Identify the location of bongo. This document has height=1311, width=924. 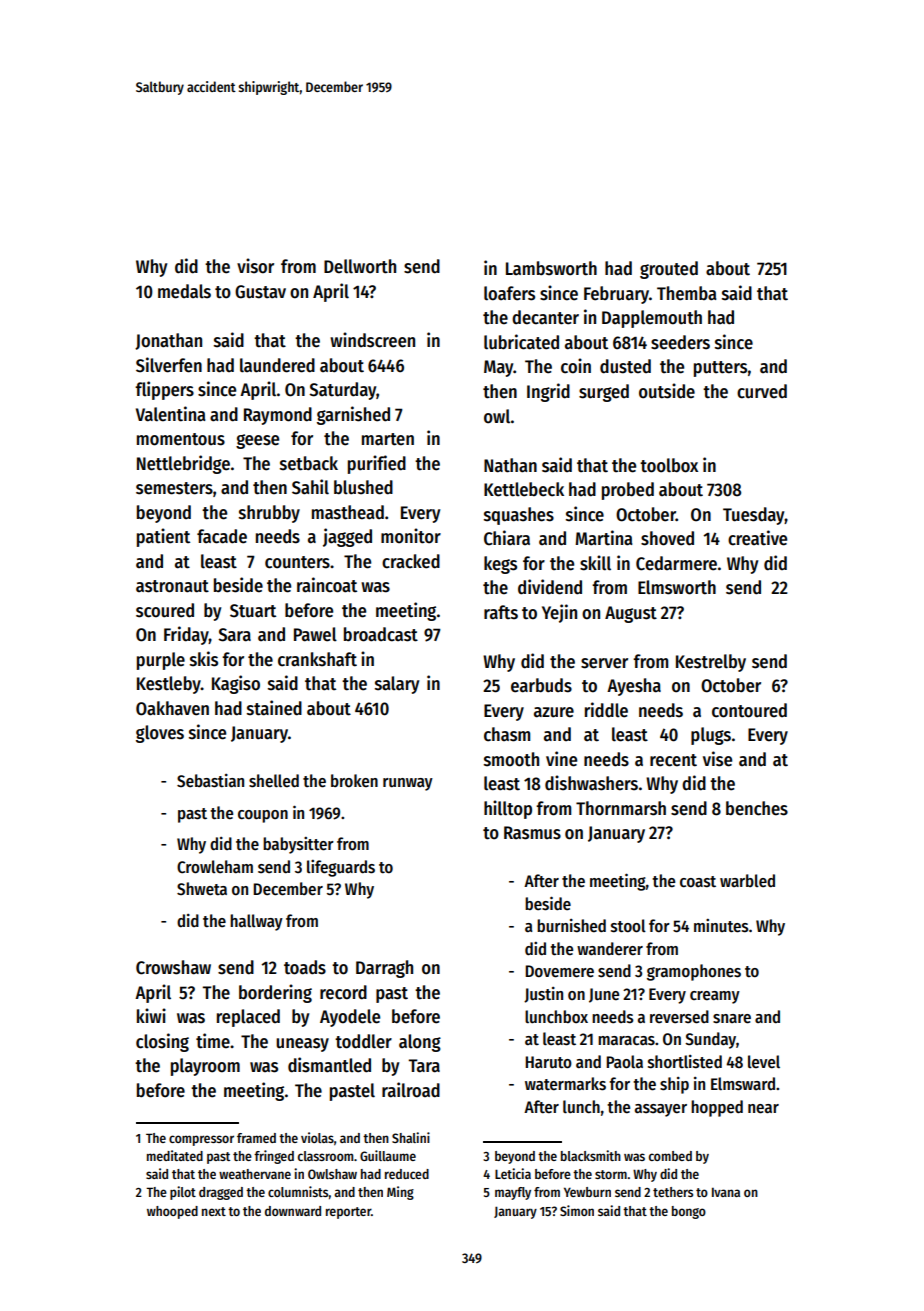
(689, 1212).
